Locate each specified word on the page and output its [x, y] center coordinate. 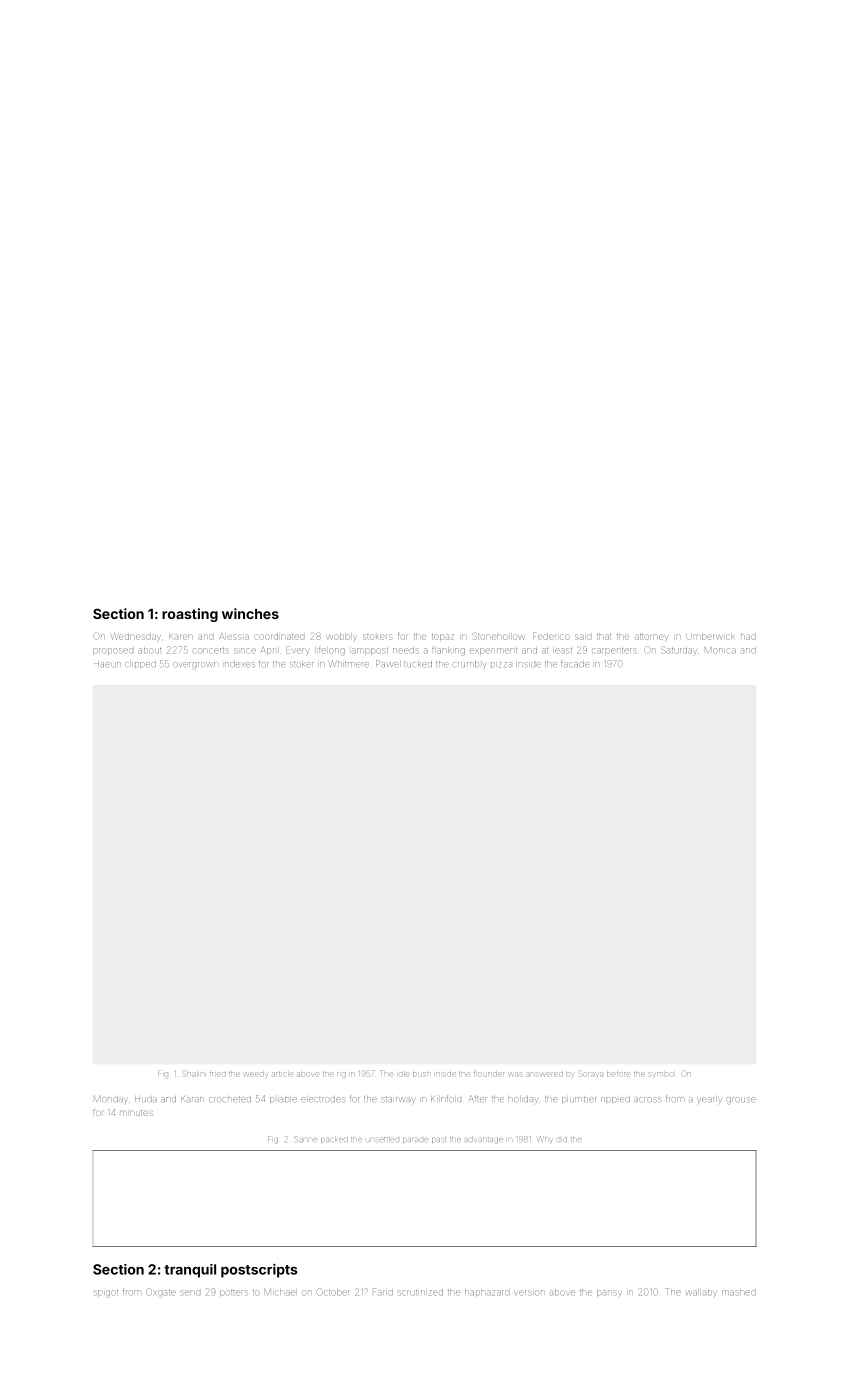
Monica [720, 650]
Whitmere [349, 663]
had [748, 637]
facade [575, 664]
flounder [489, 1074]
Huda [146, 1099]
